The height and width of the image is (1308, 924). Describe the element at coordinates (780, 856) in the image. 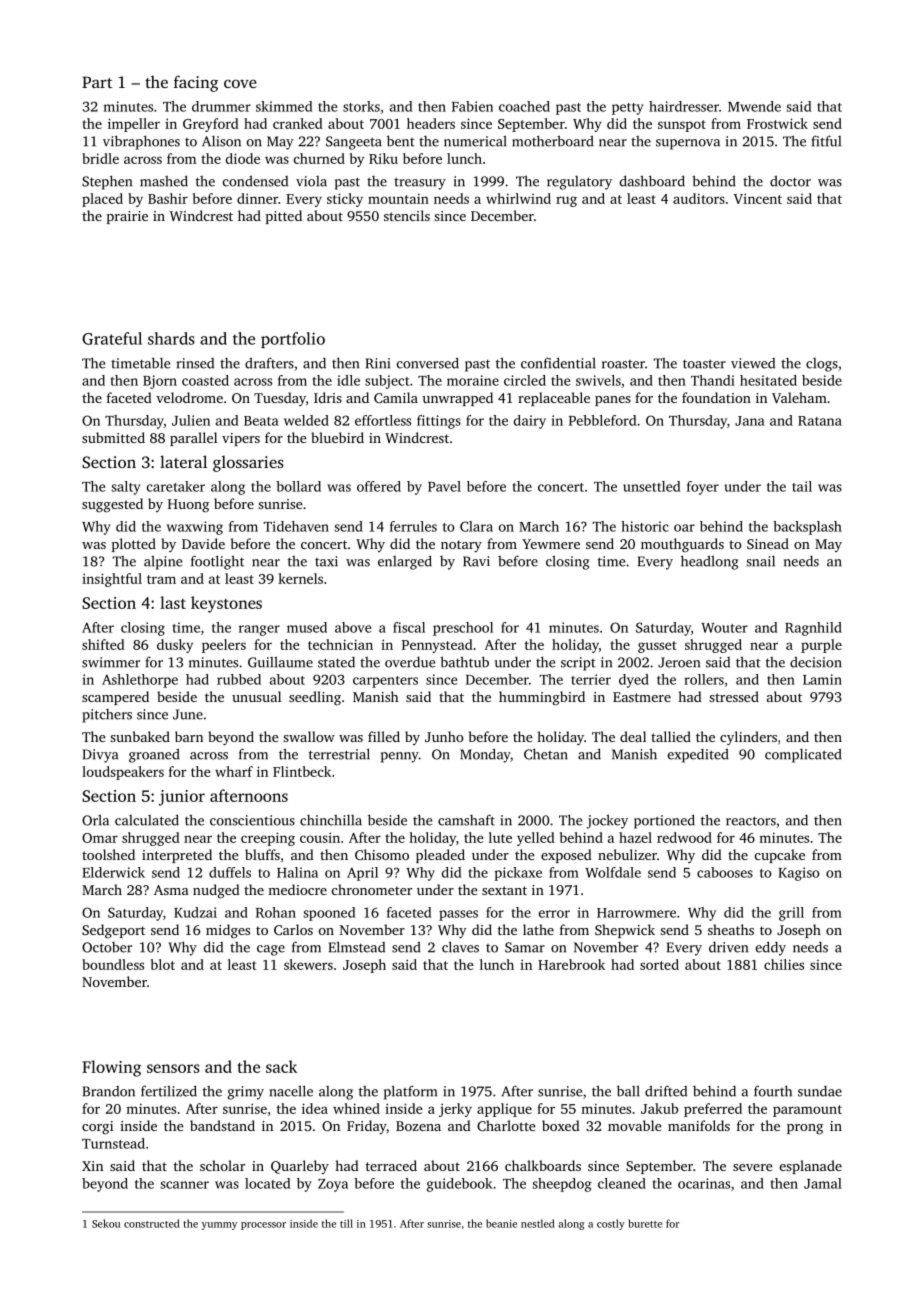

I see `cupcake` at that location.
